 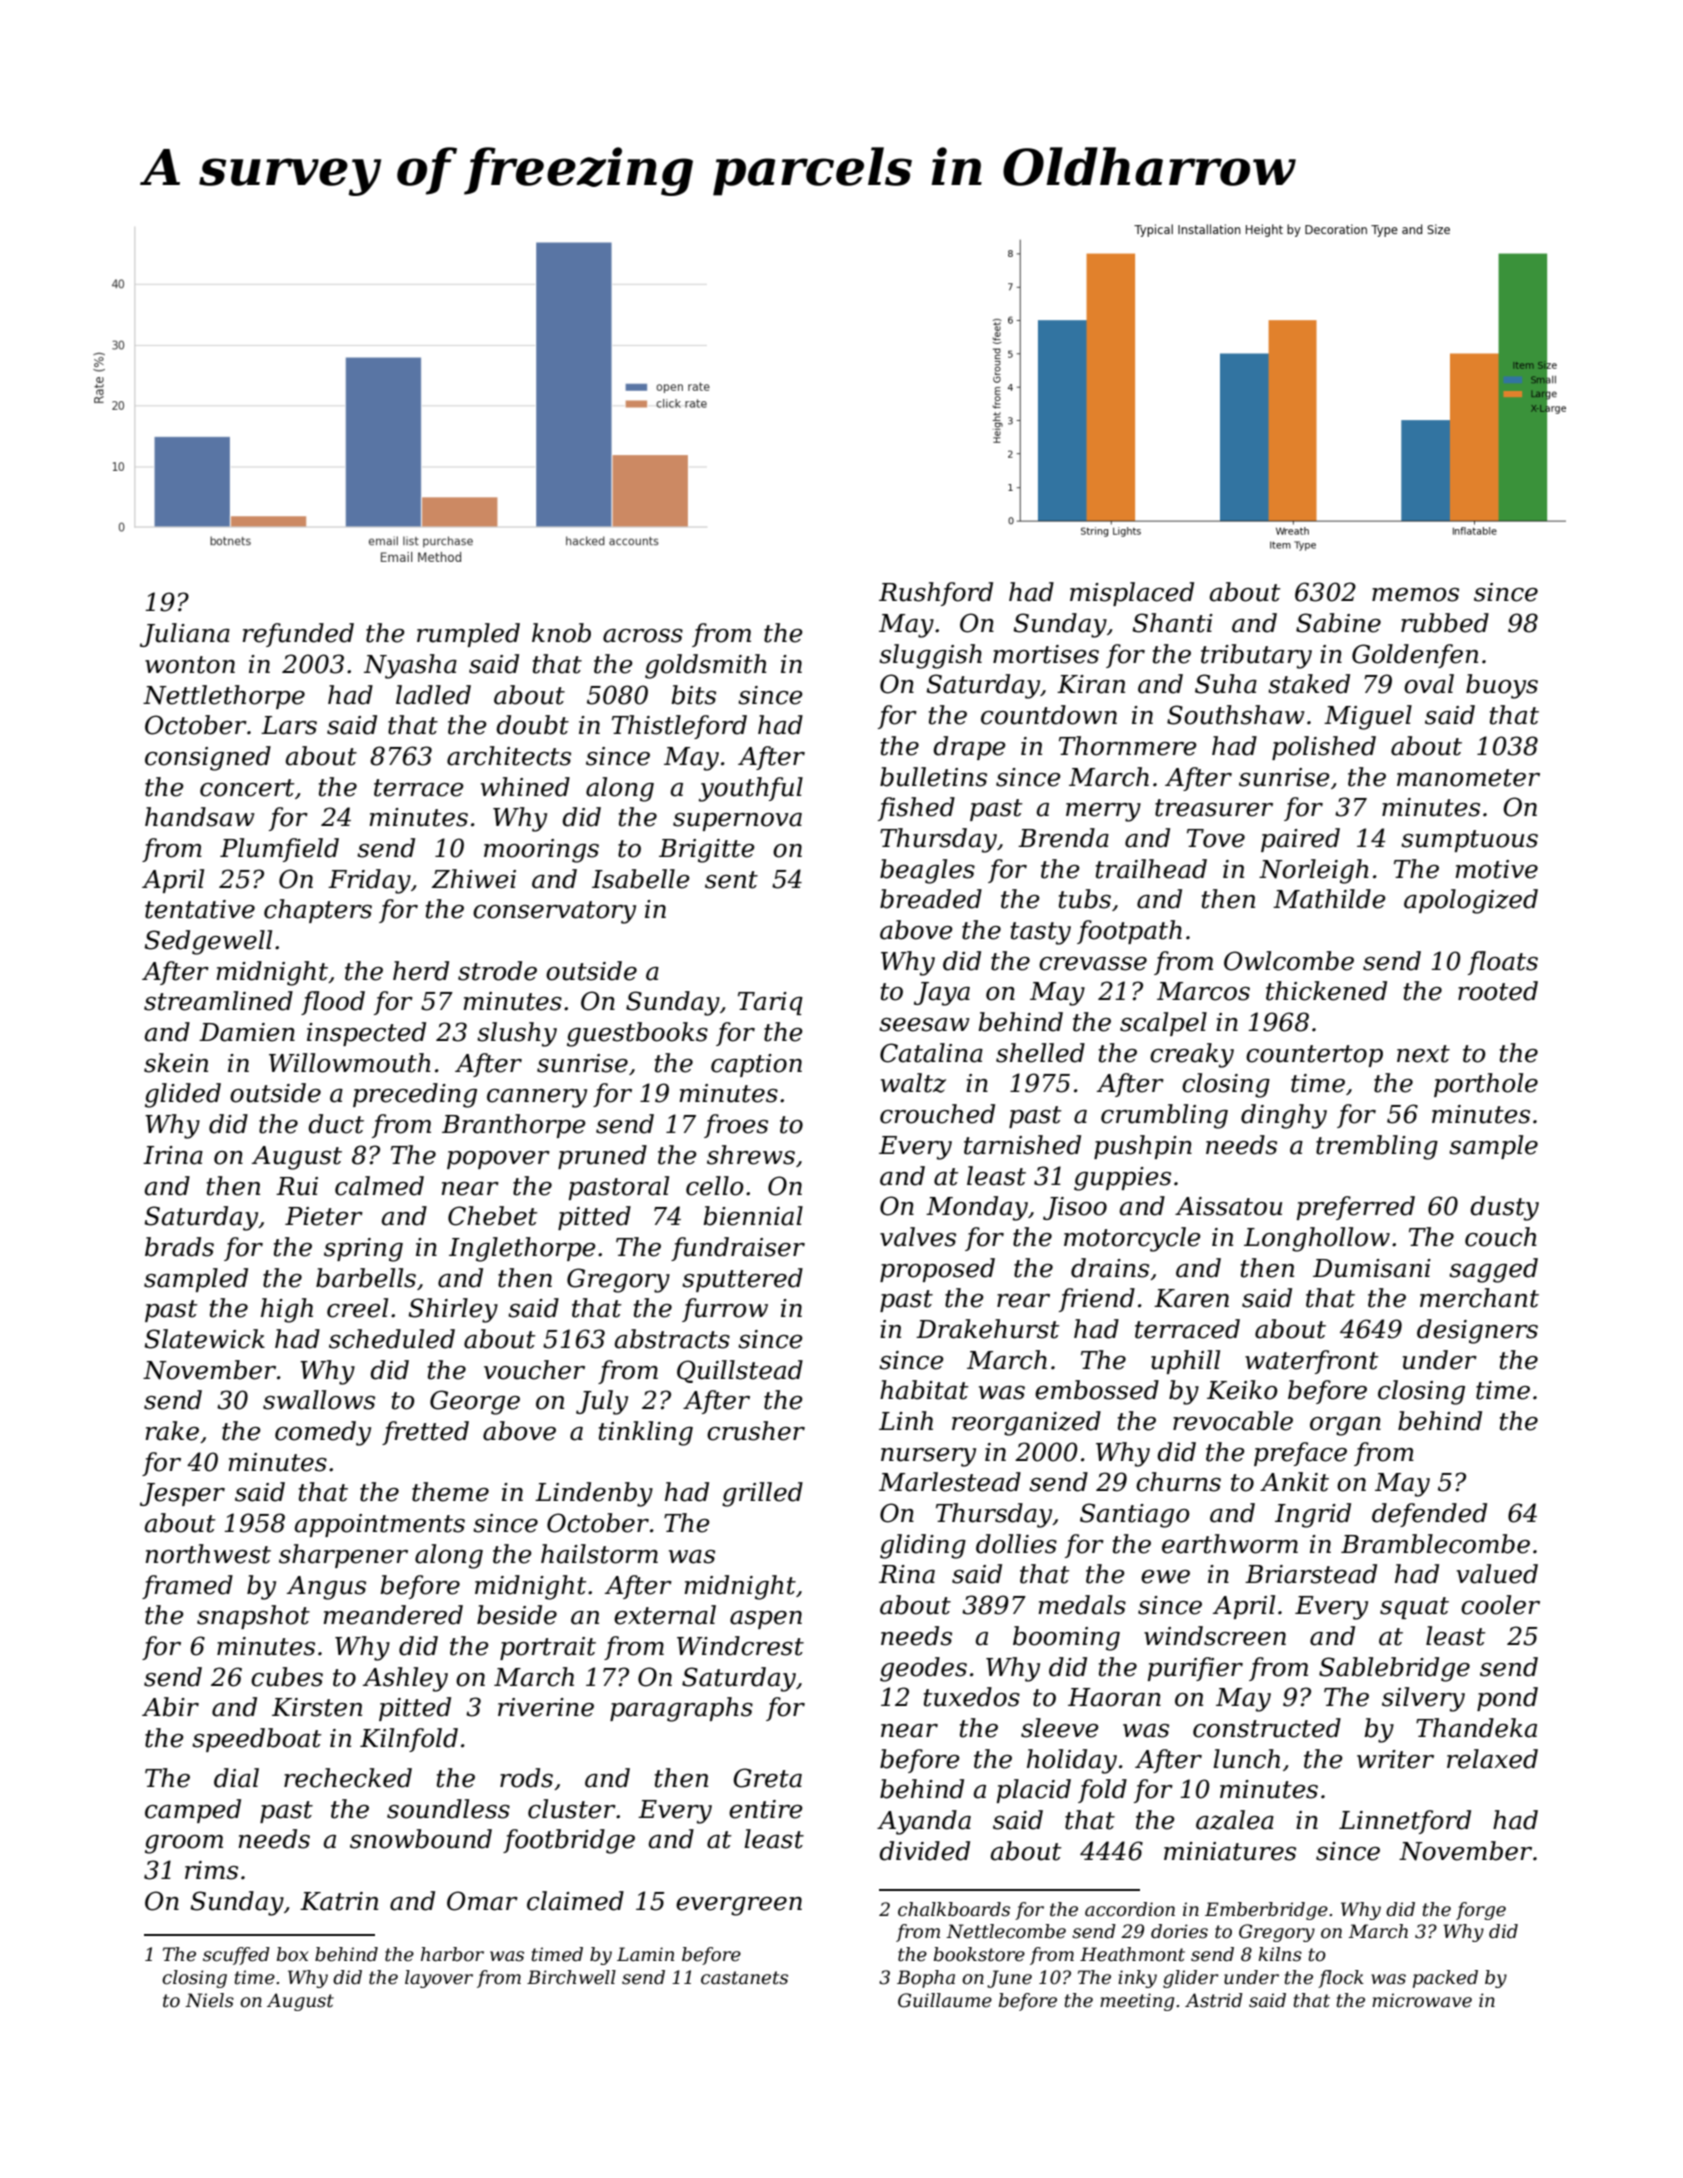 I want to click on scheduled, so click(x=392, y=1339).
